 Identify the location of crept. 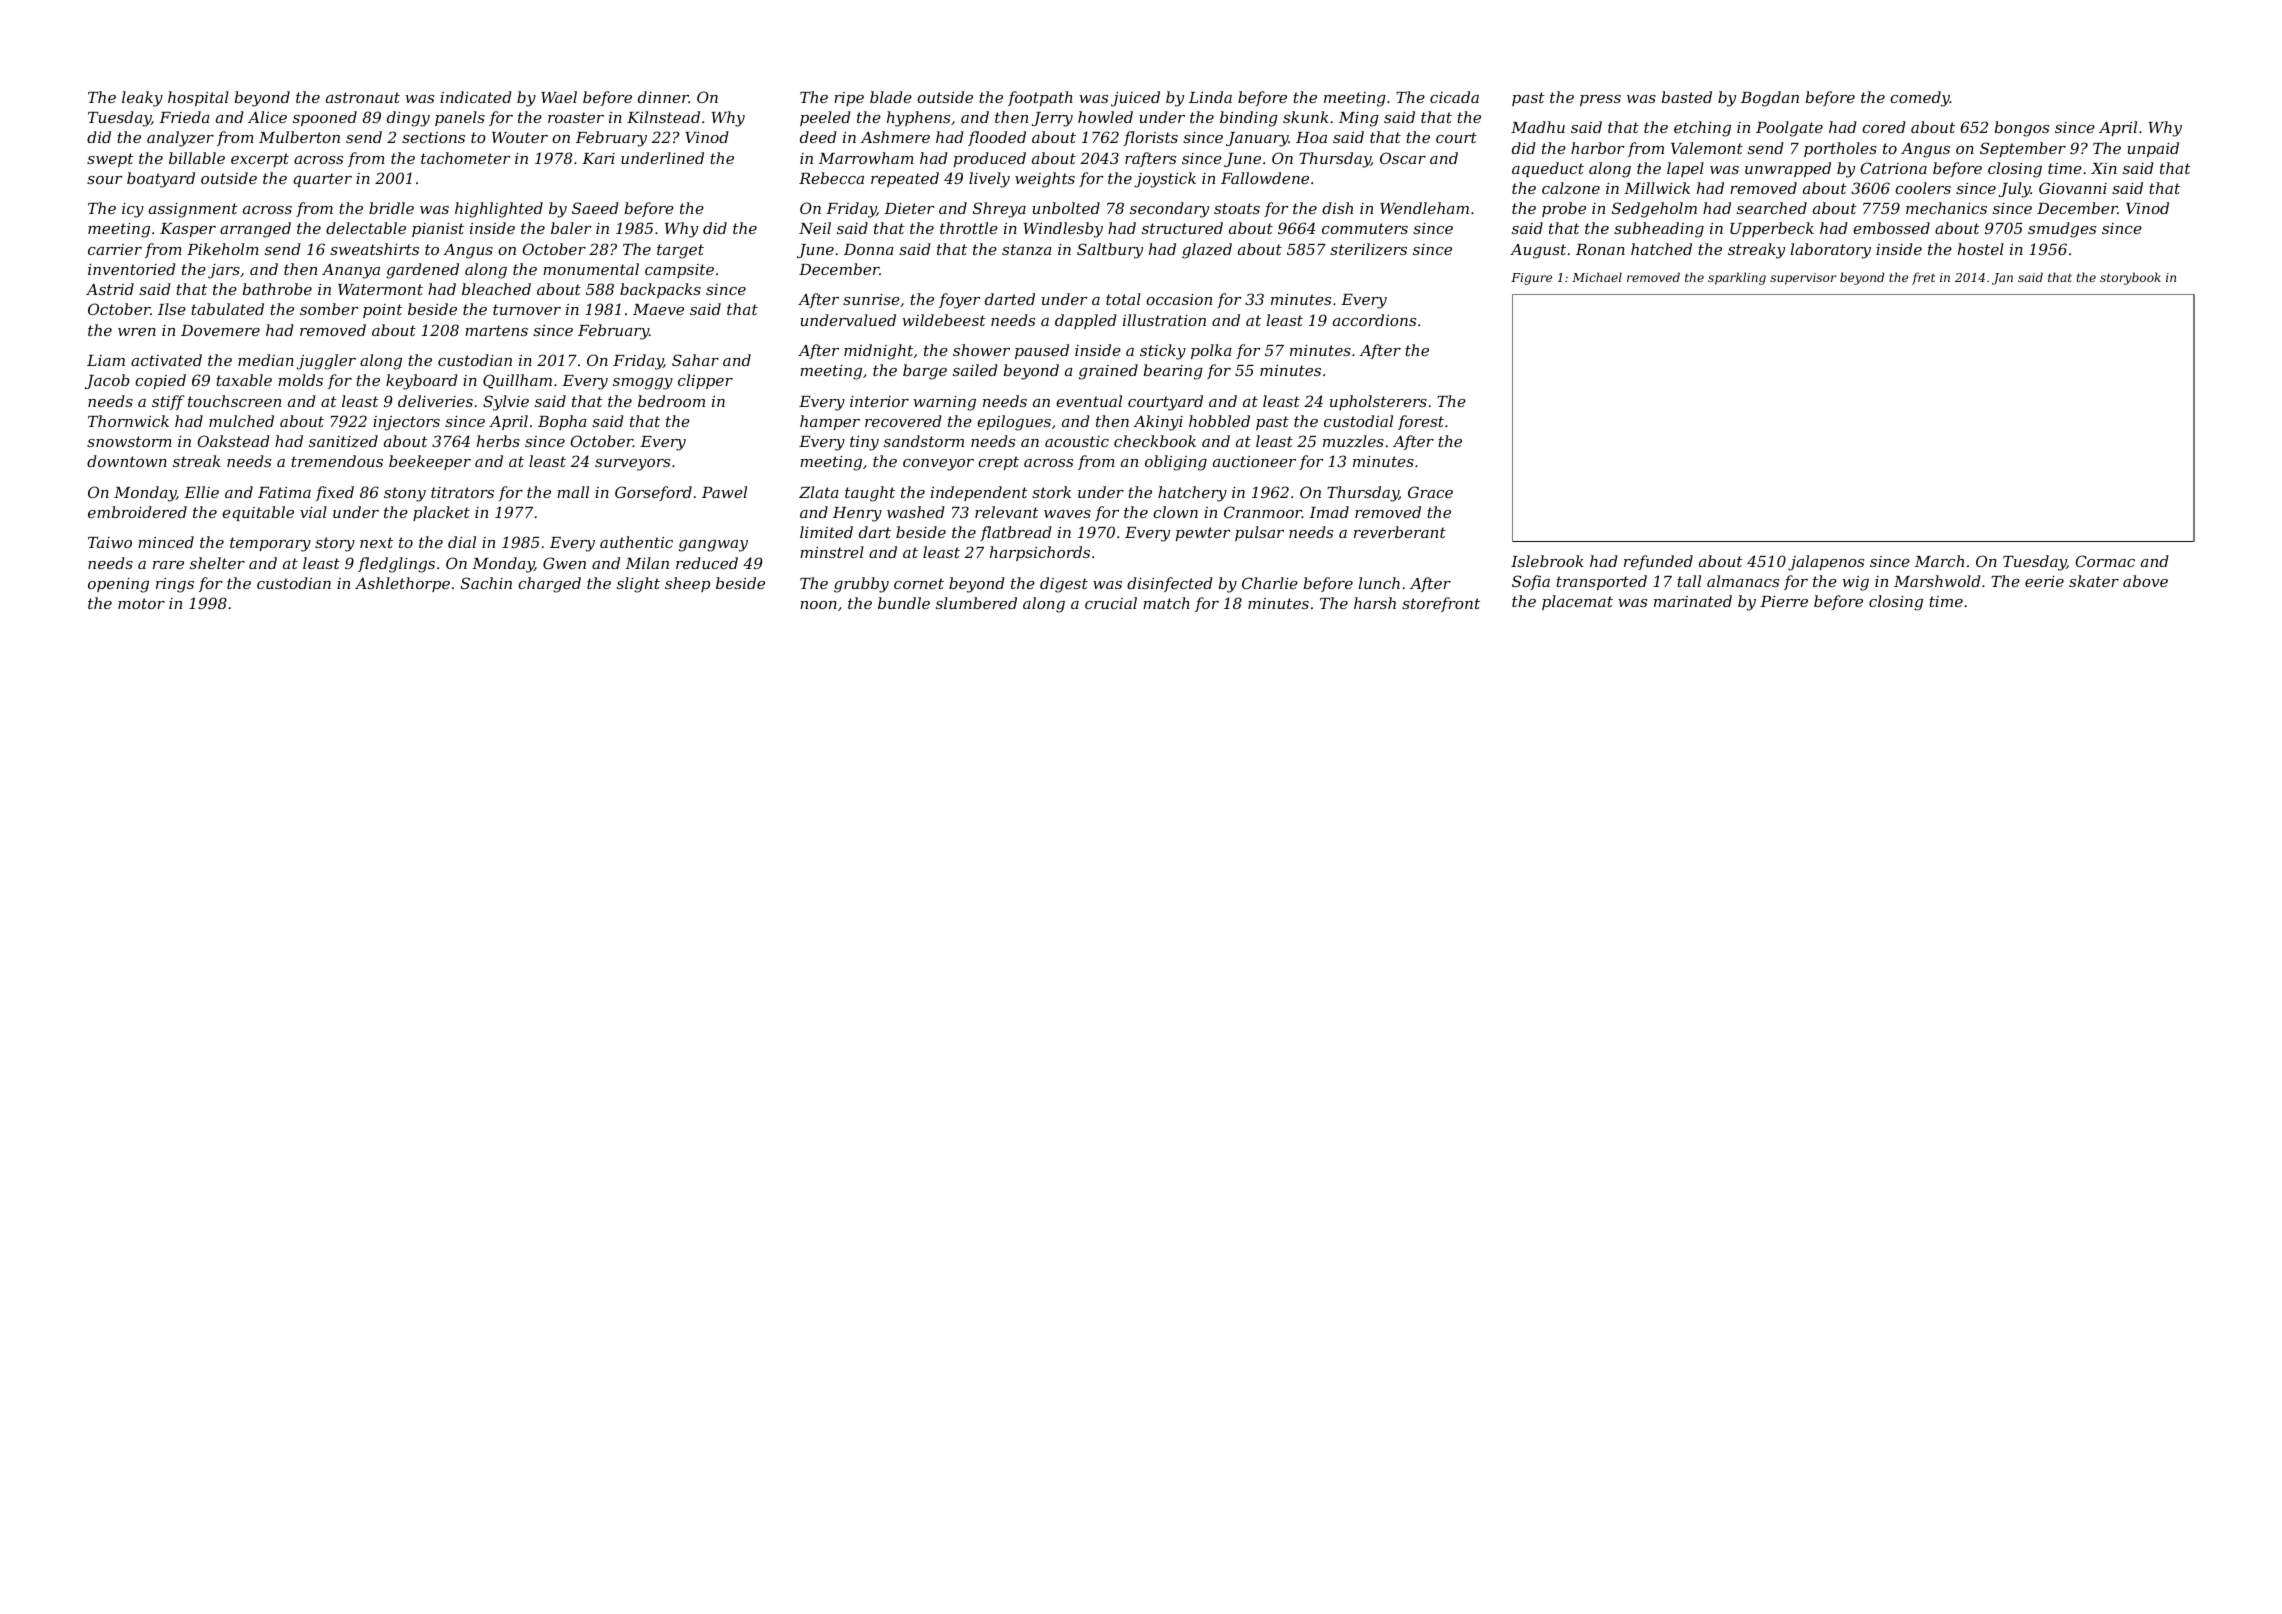
(998, 463).
